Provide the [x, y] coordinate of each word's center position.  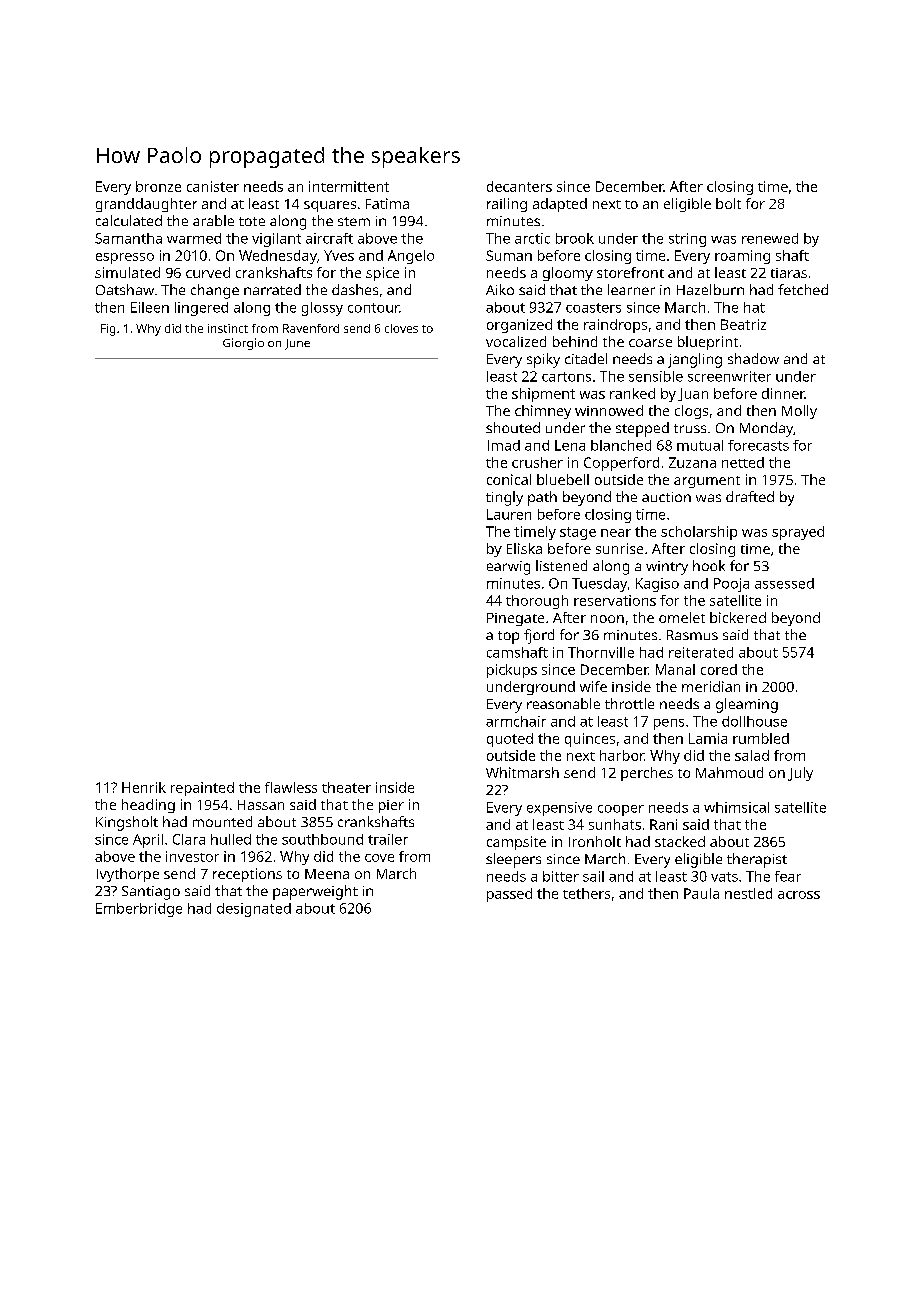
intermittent [349, 186]
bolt [728, 203]
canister [213, 186]
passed [509, 895]
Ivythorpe [128, 875]
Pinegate [515, 619]
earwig [508, 568]
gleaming [747, 705]
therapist [757, 860]
